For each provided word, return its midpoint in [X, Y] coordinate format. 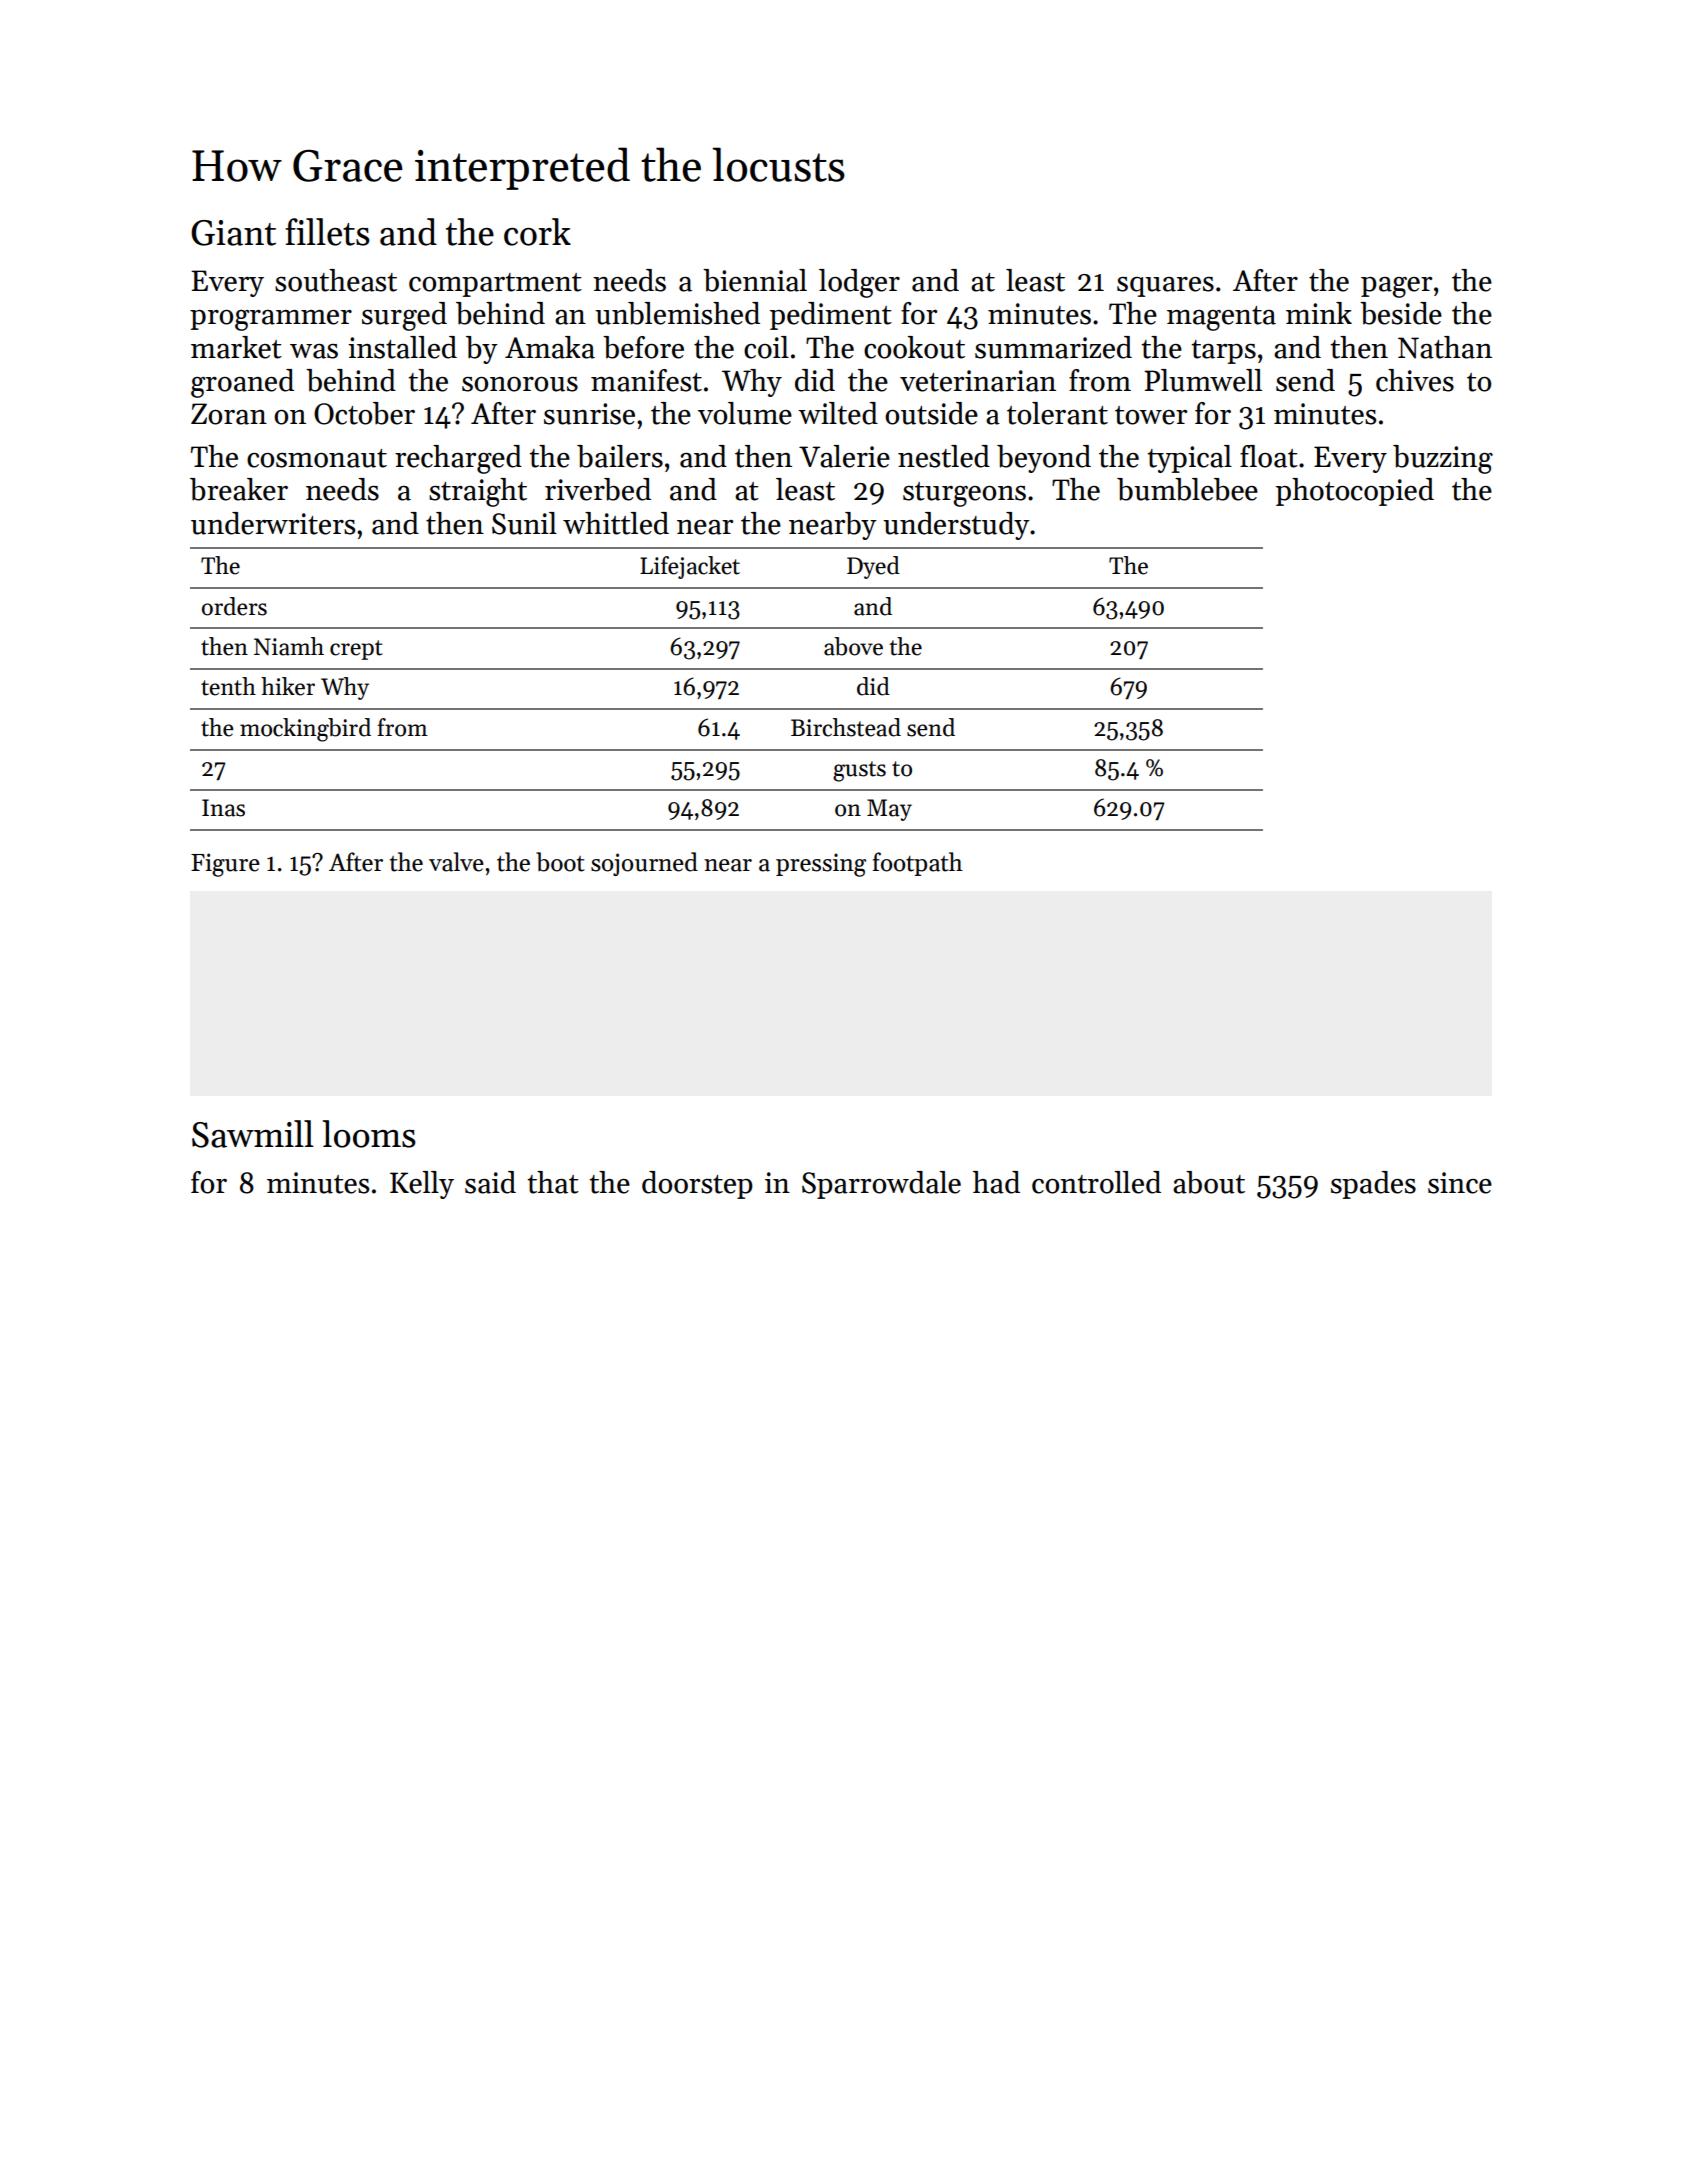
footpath [918, 864]
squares [1165, 287]
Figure [225, 865]
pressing [821, 865]
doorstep [697, 1185]
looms [369, 1134]
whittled [616, 523]
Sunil [524, 523]
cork [537, 232]
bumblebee [1187, 489]
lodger [859, 283]
